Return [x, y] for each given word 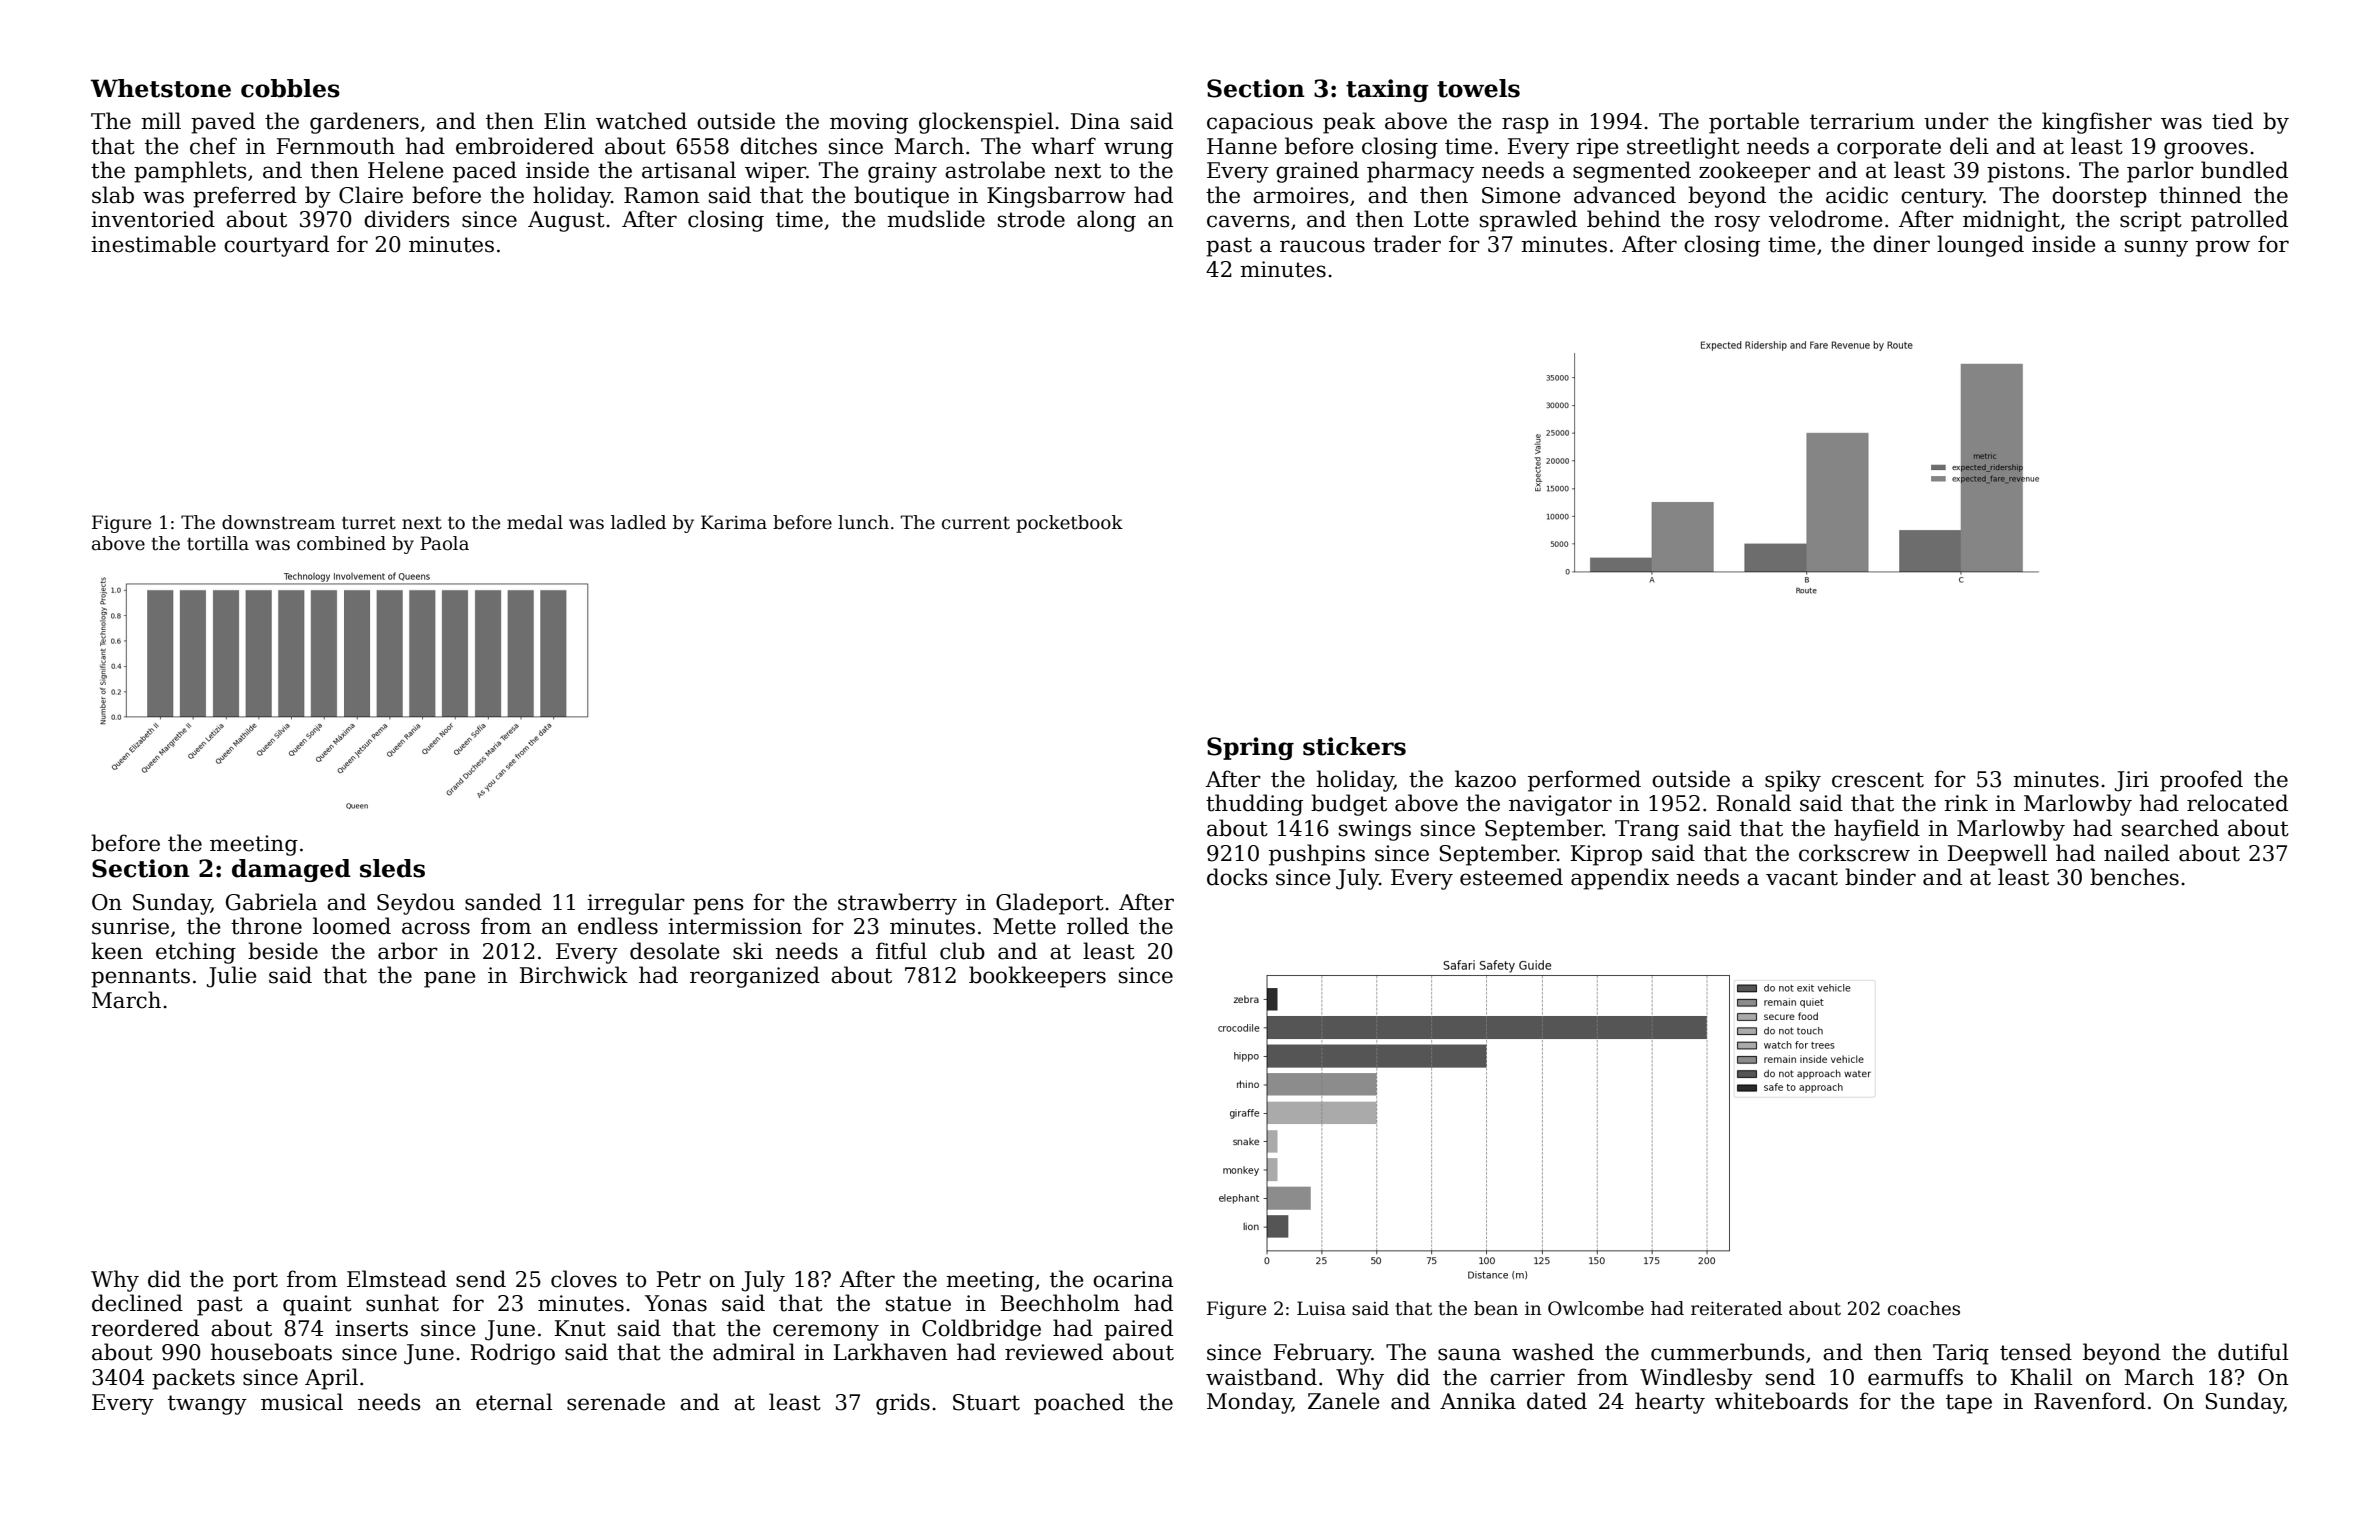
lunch [863, 522]
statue [918, 1304]
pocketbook [1069, 524]
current [976, 523]
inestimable [153, 244]
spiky [1793, 781]
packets [193, 1379]
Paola [444, 543]
